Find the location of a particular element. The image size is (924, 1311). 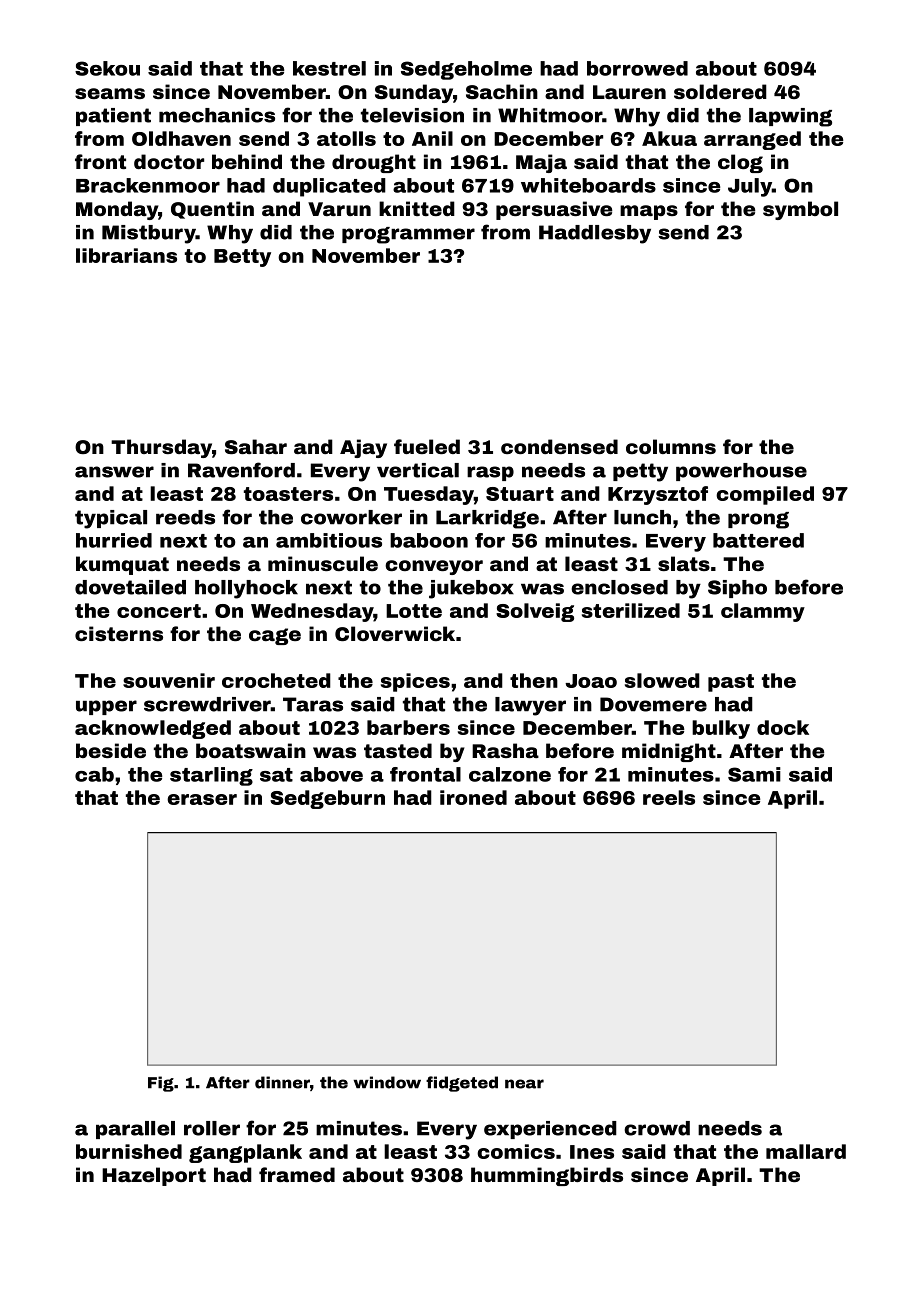

Sedgeburn is located at coordinates (327, 799).
